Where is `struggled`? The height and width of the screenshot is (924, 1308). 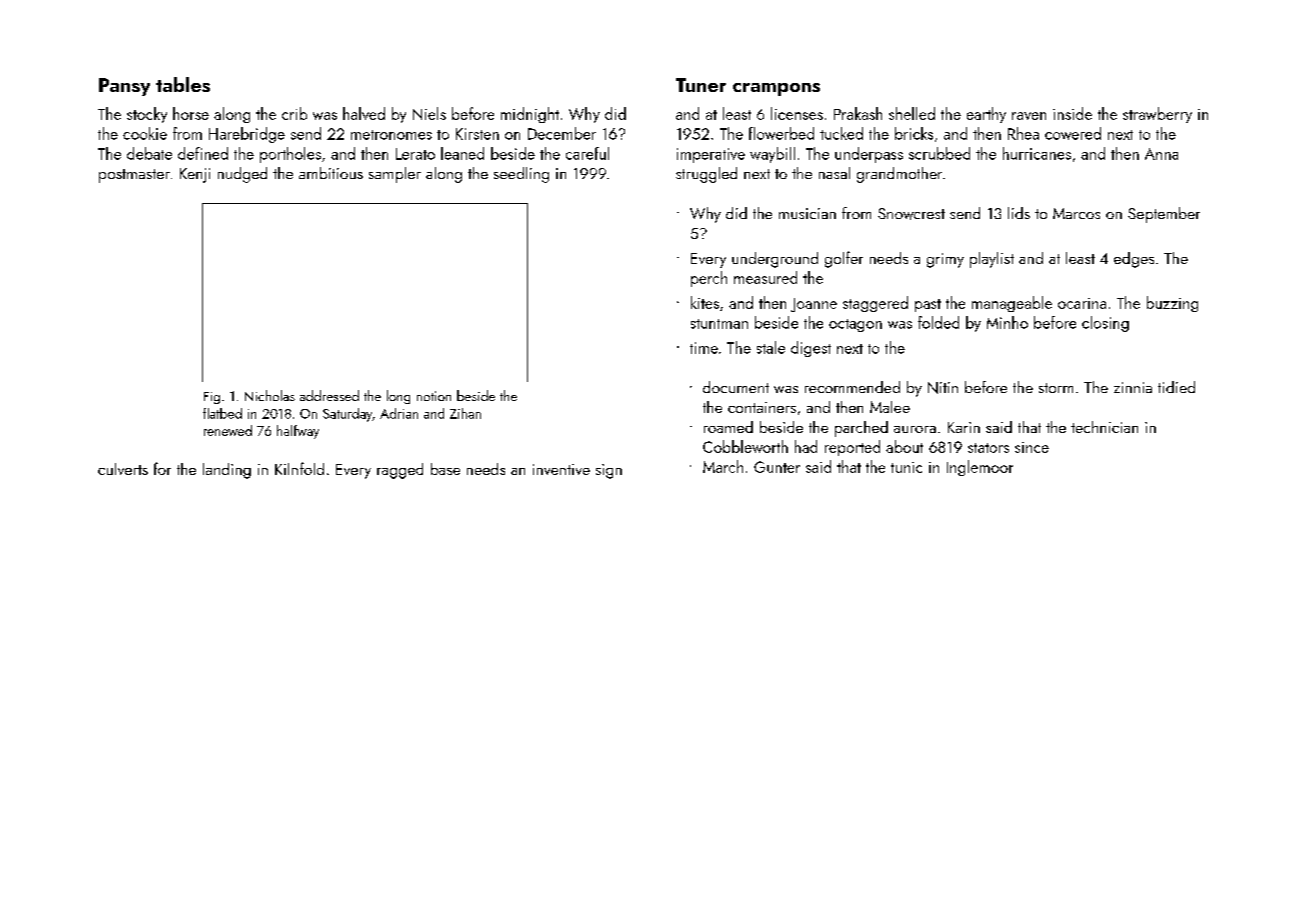
struggled is located at coordinates (706, 175).
